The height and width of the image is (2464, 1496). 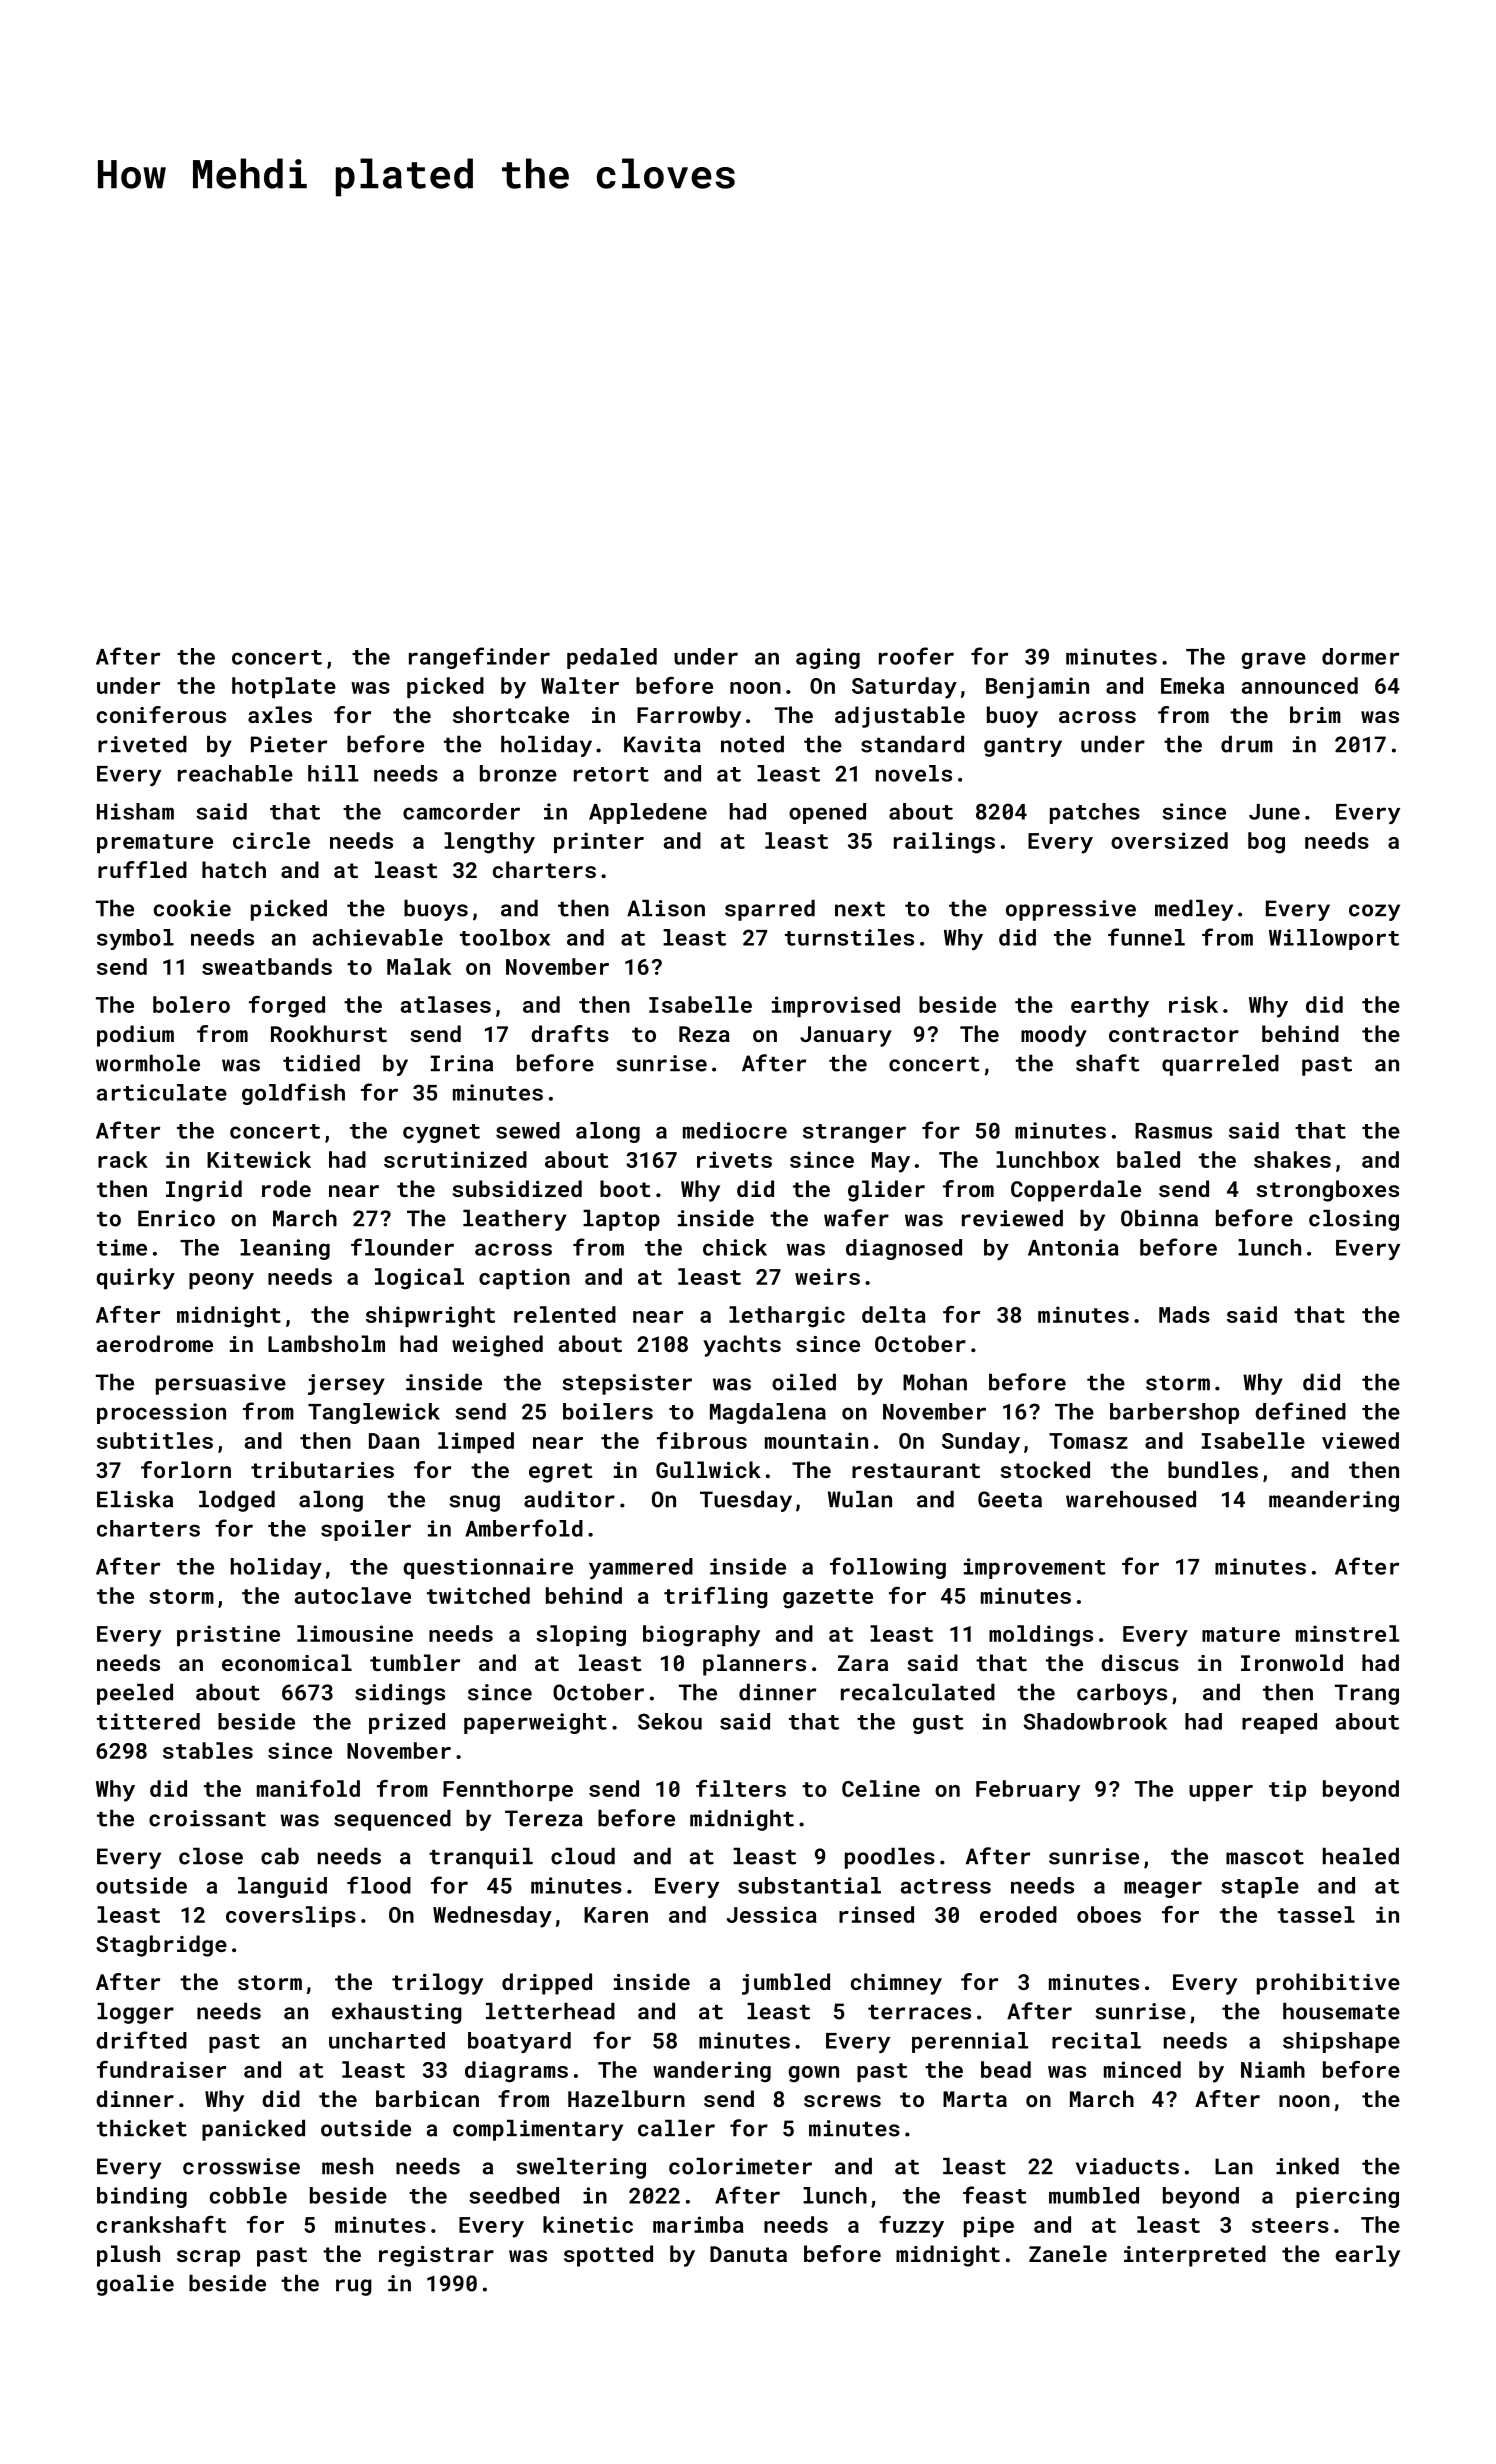 What do you see at coordinates (284, 687) in the image?
I see `hotplate` at bounding box center [284, 687].
